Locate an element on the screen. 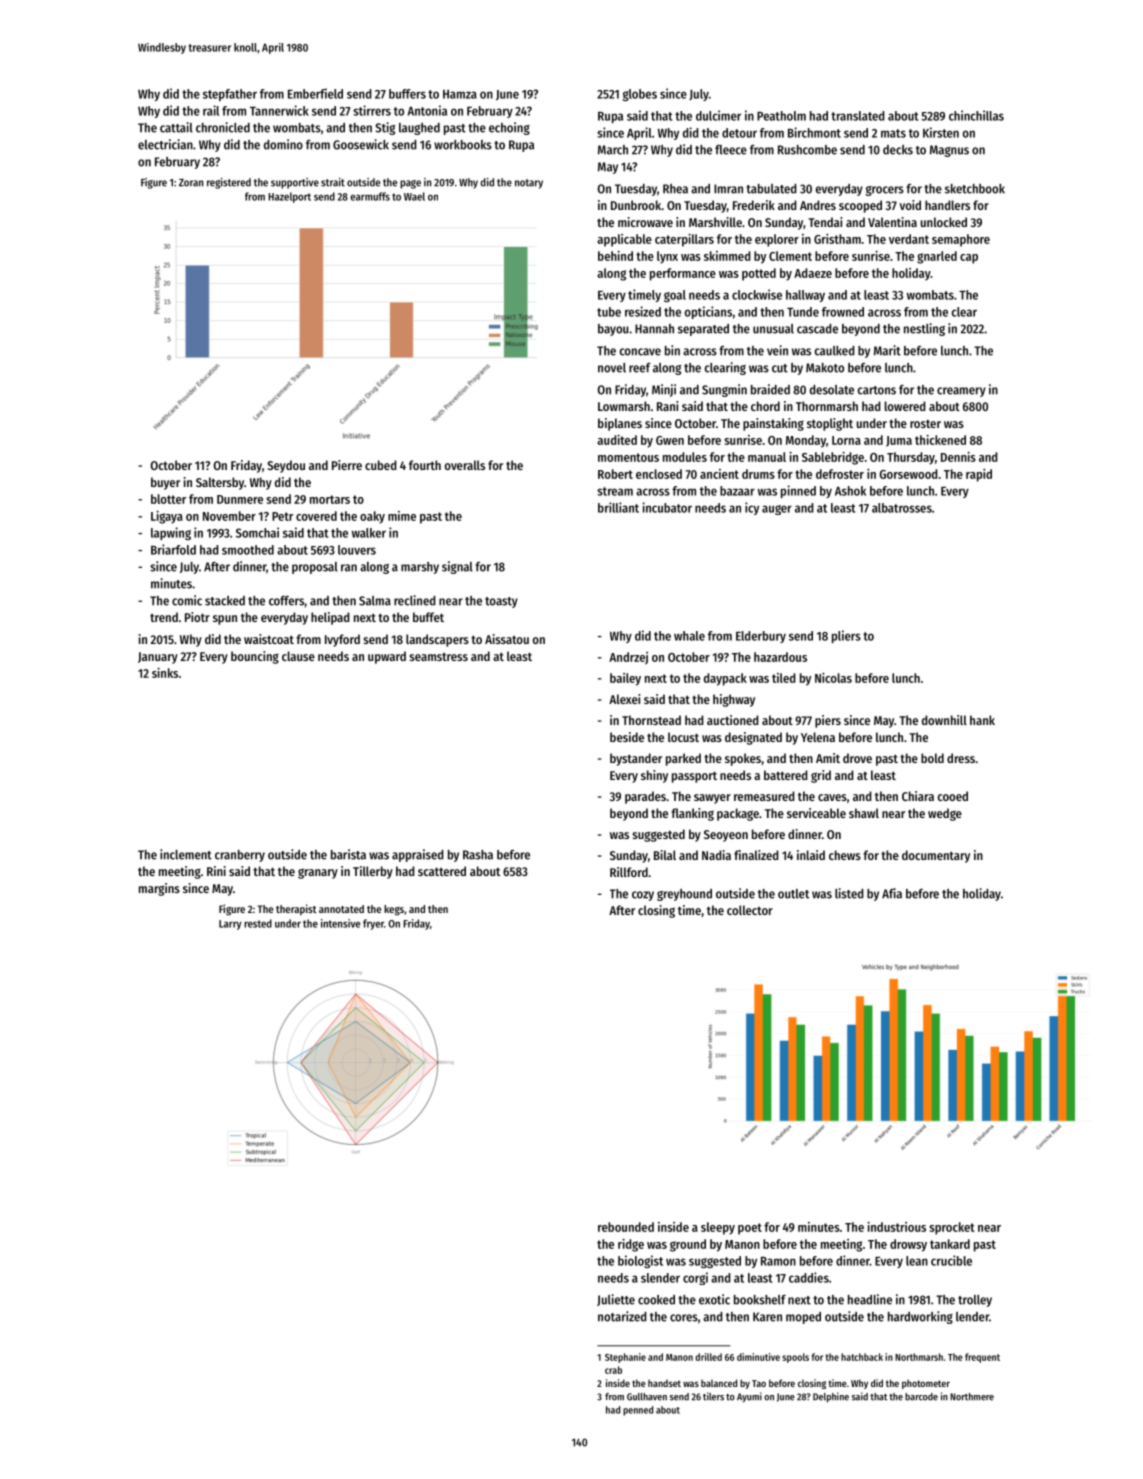 The width and height of the screenshot is (1143, 1479). globes is located at coordinates (639, 95).
